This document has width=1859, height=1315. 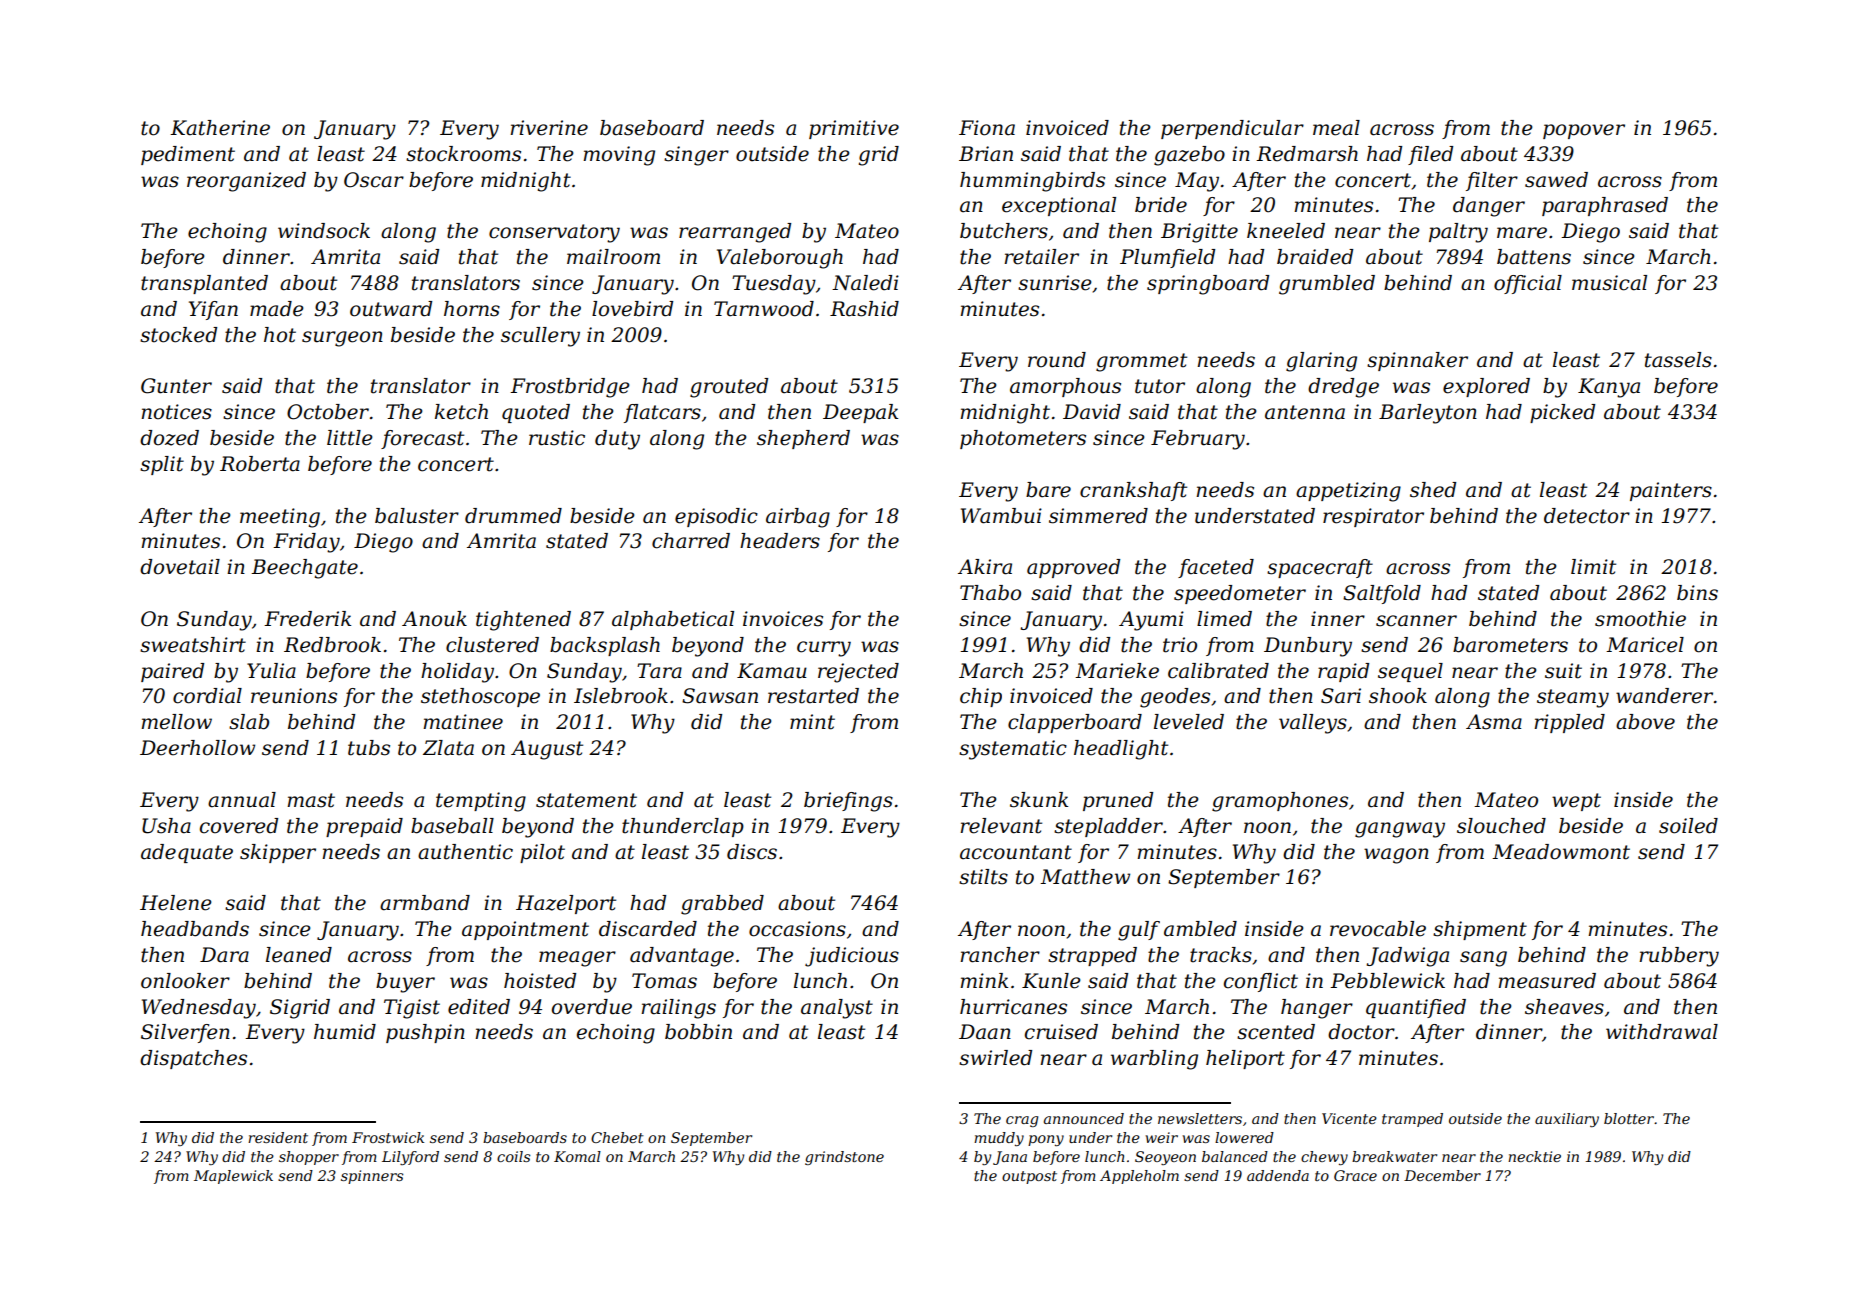 I want to click on December, so click(x=1442, y=1175).
